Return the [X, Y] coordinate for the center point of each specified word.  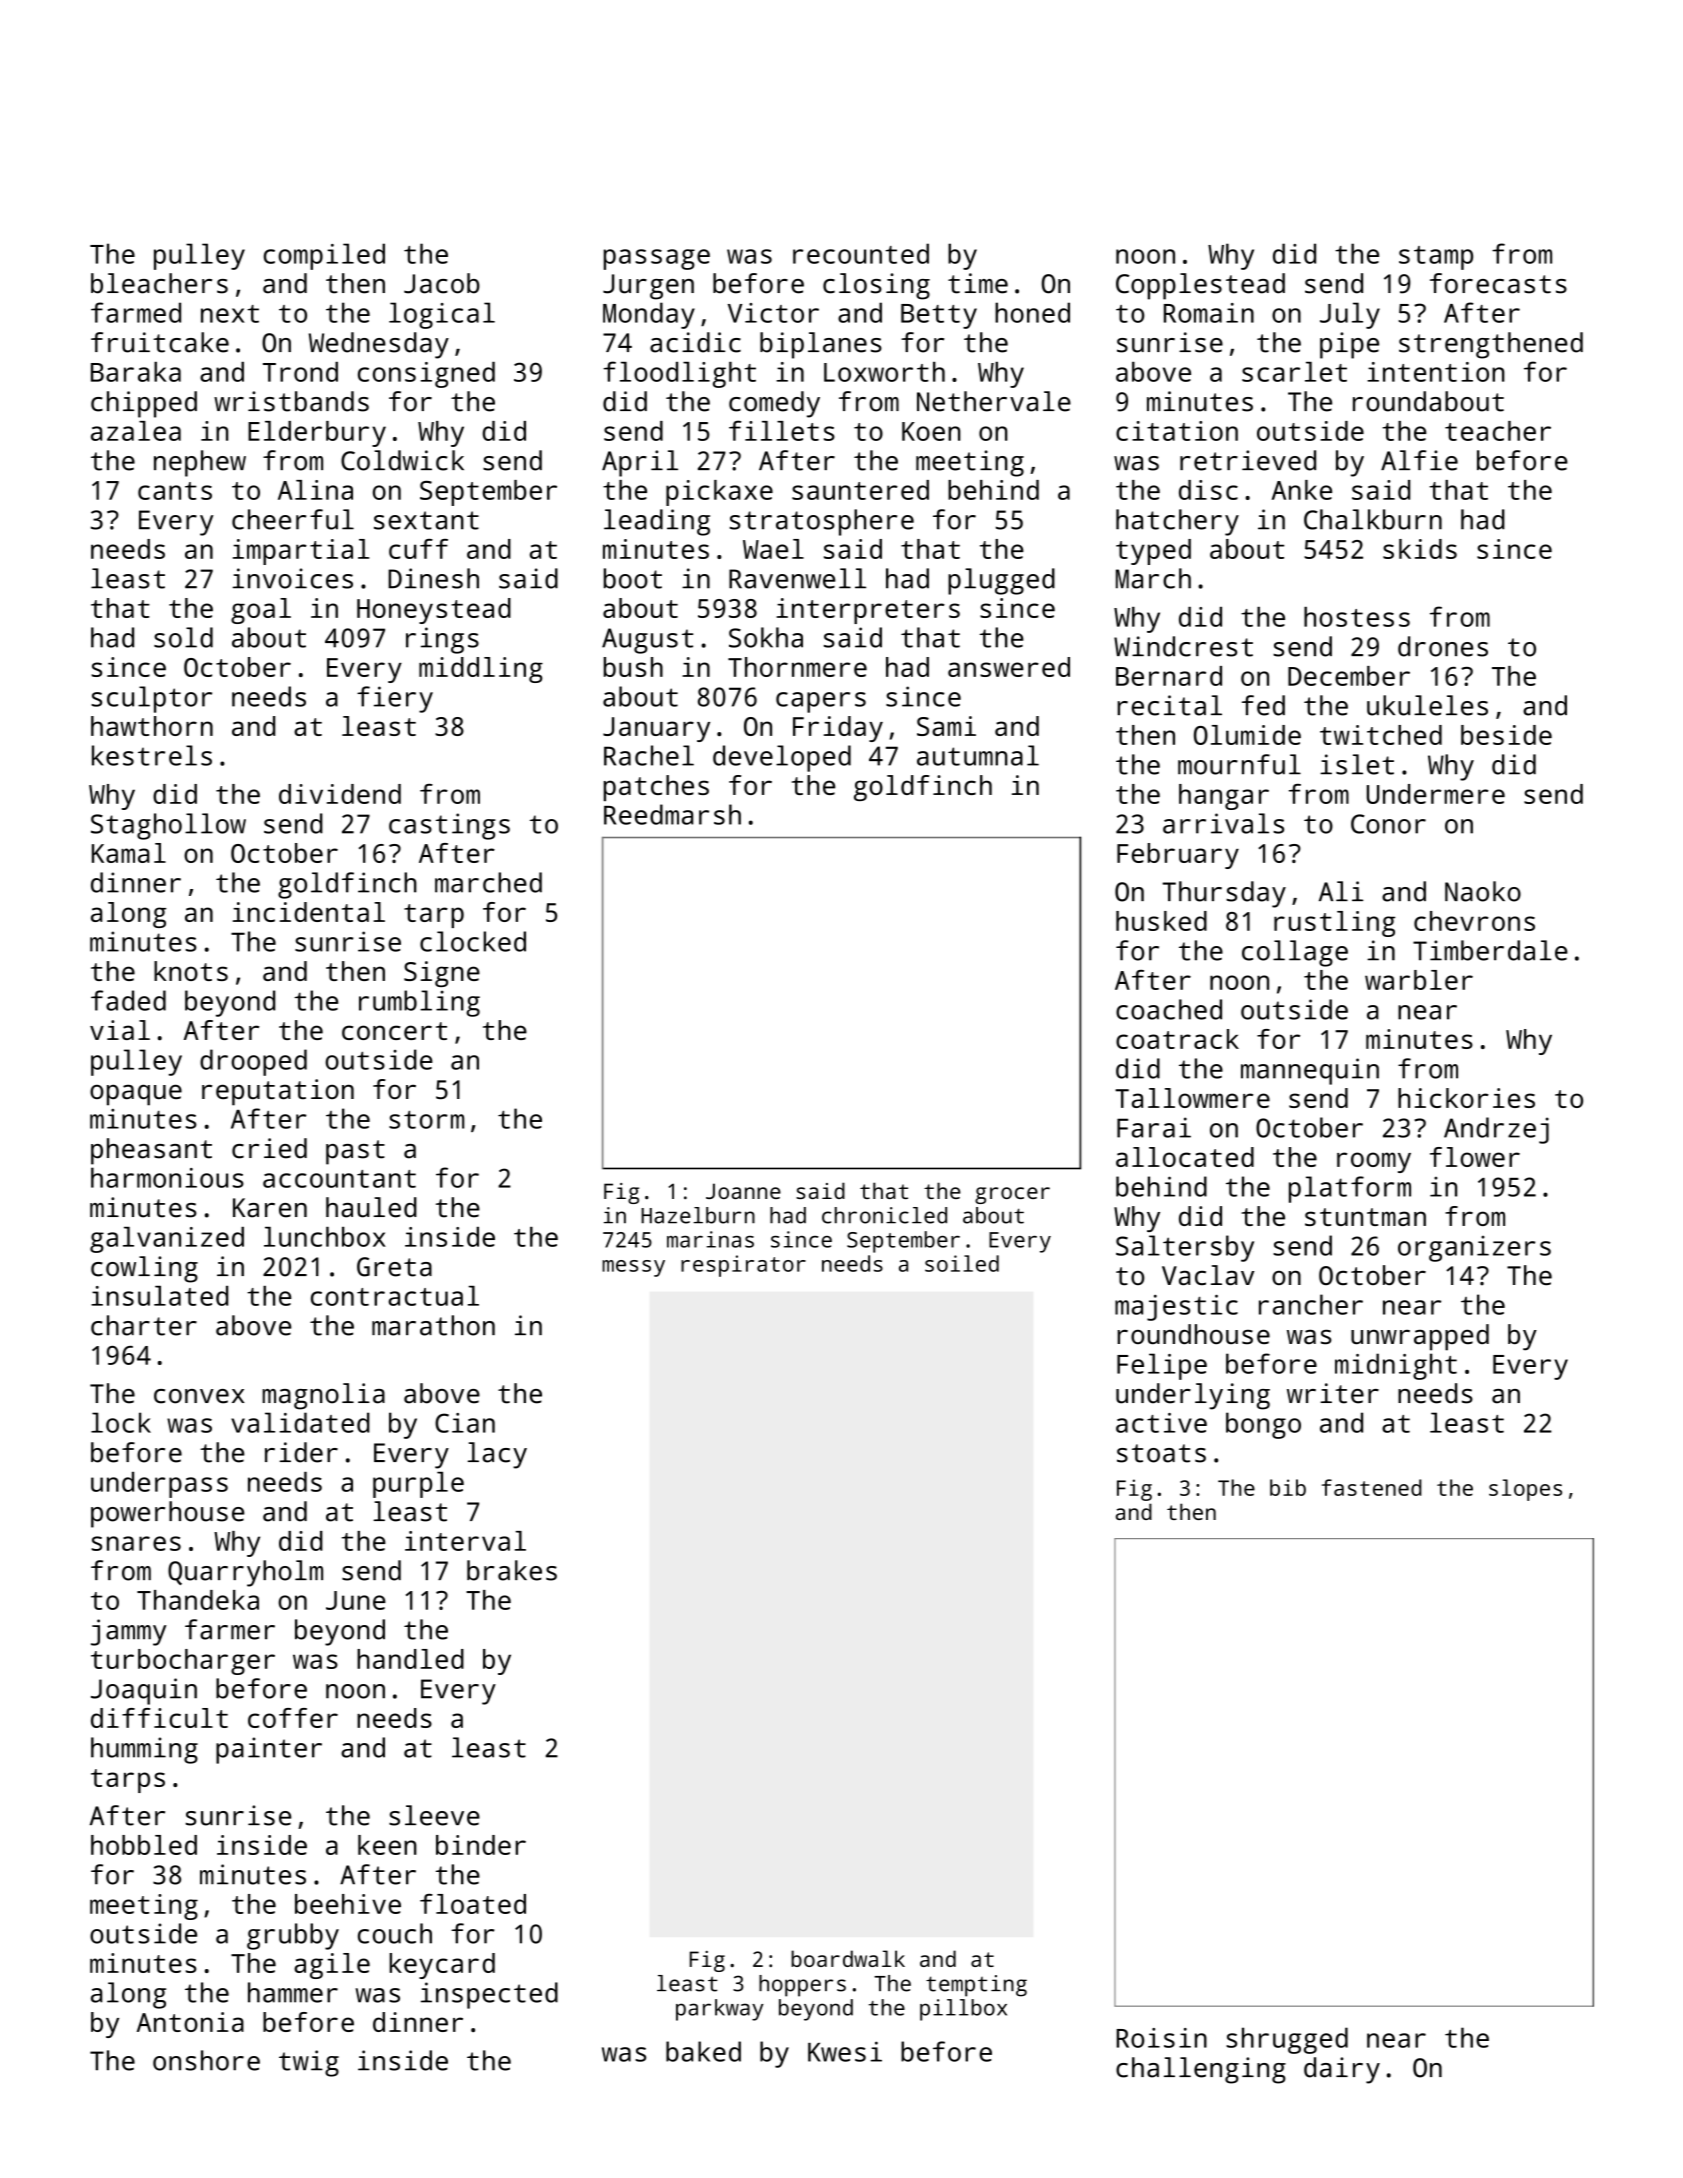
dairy [1342, 2070]
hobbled [144, 1845]
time [978, 283]
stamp [1436, 258]
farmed [136, 312]
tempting [976, 1986]
